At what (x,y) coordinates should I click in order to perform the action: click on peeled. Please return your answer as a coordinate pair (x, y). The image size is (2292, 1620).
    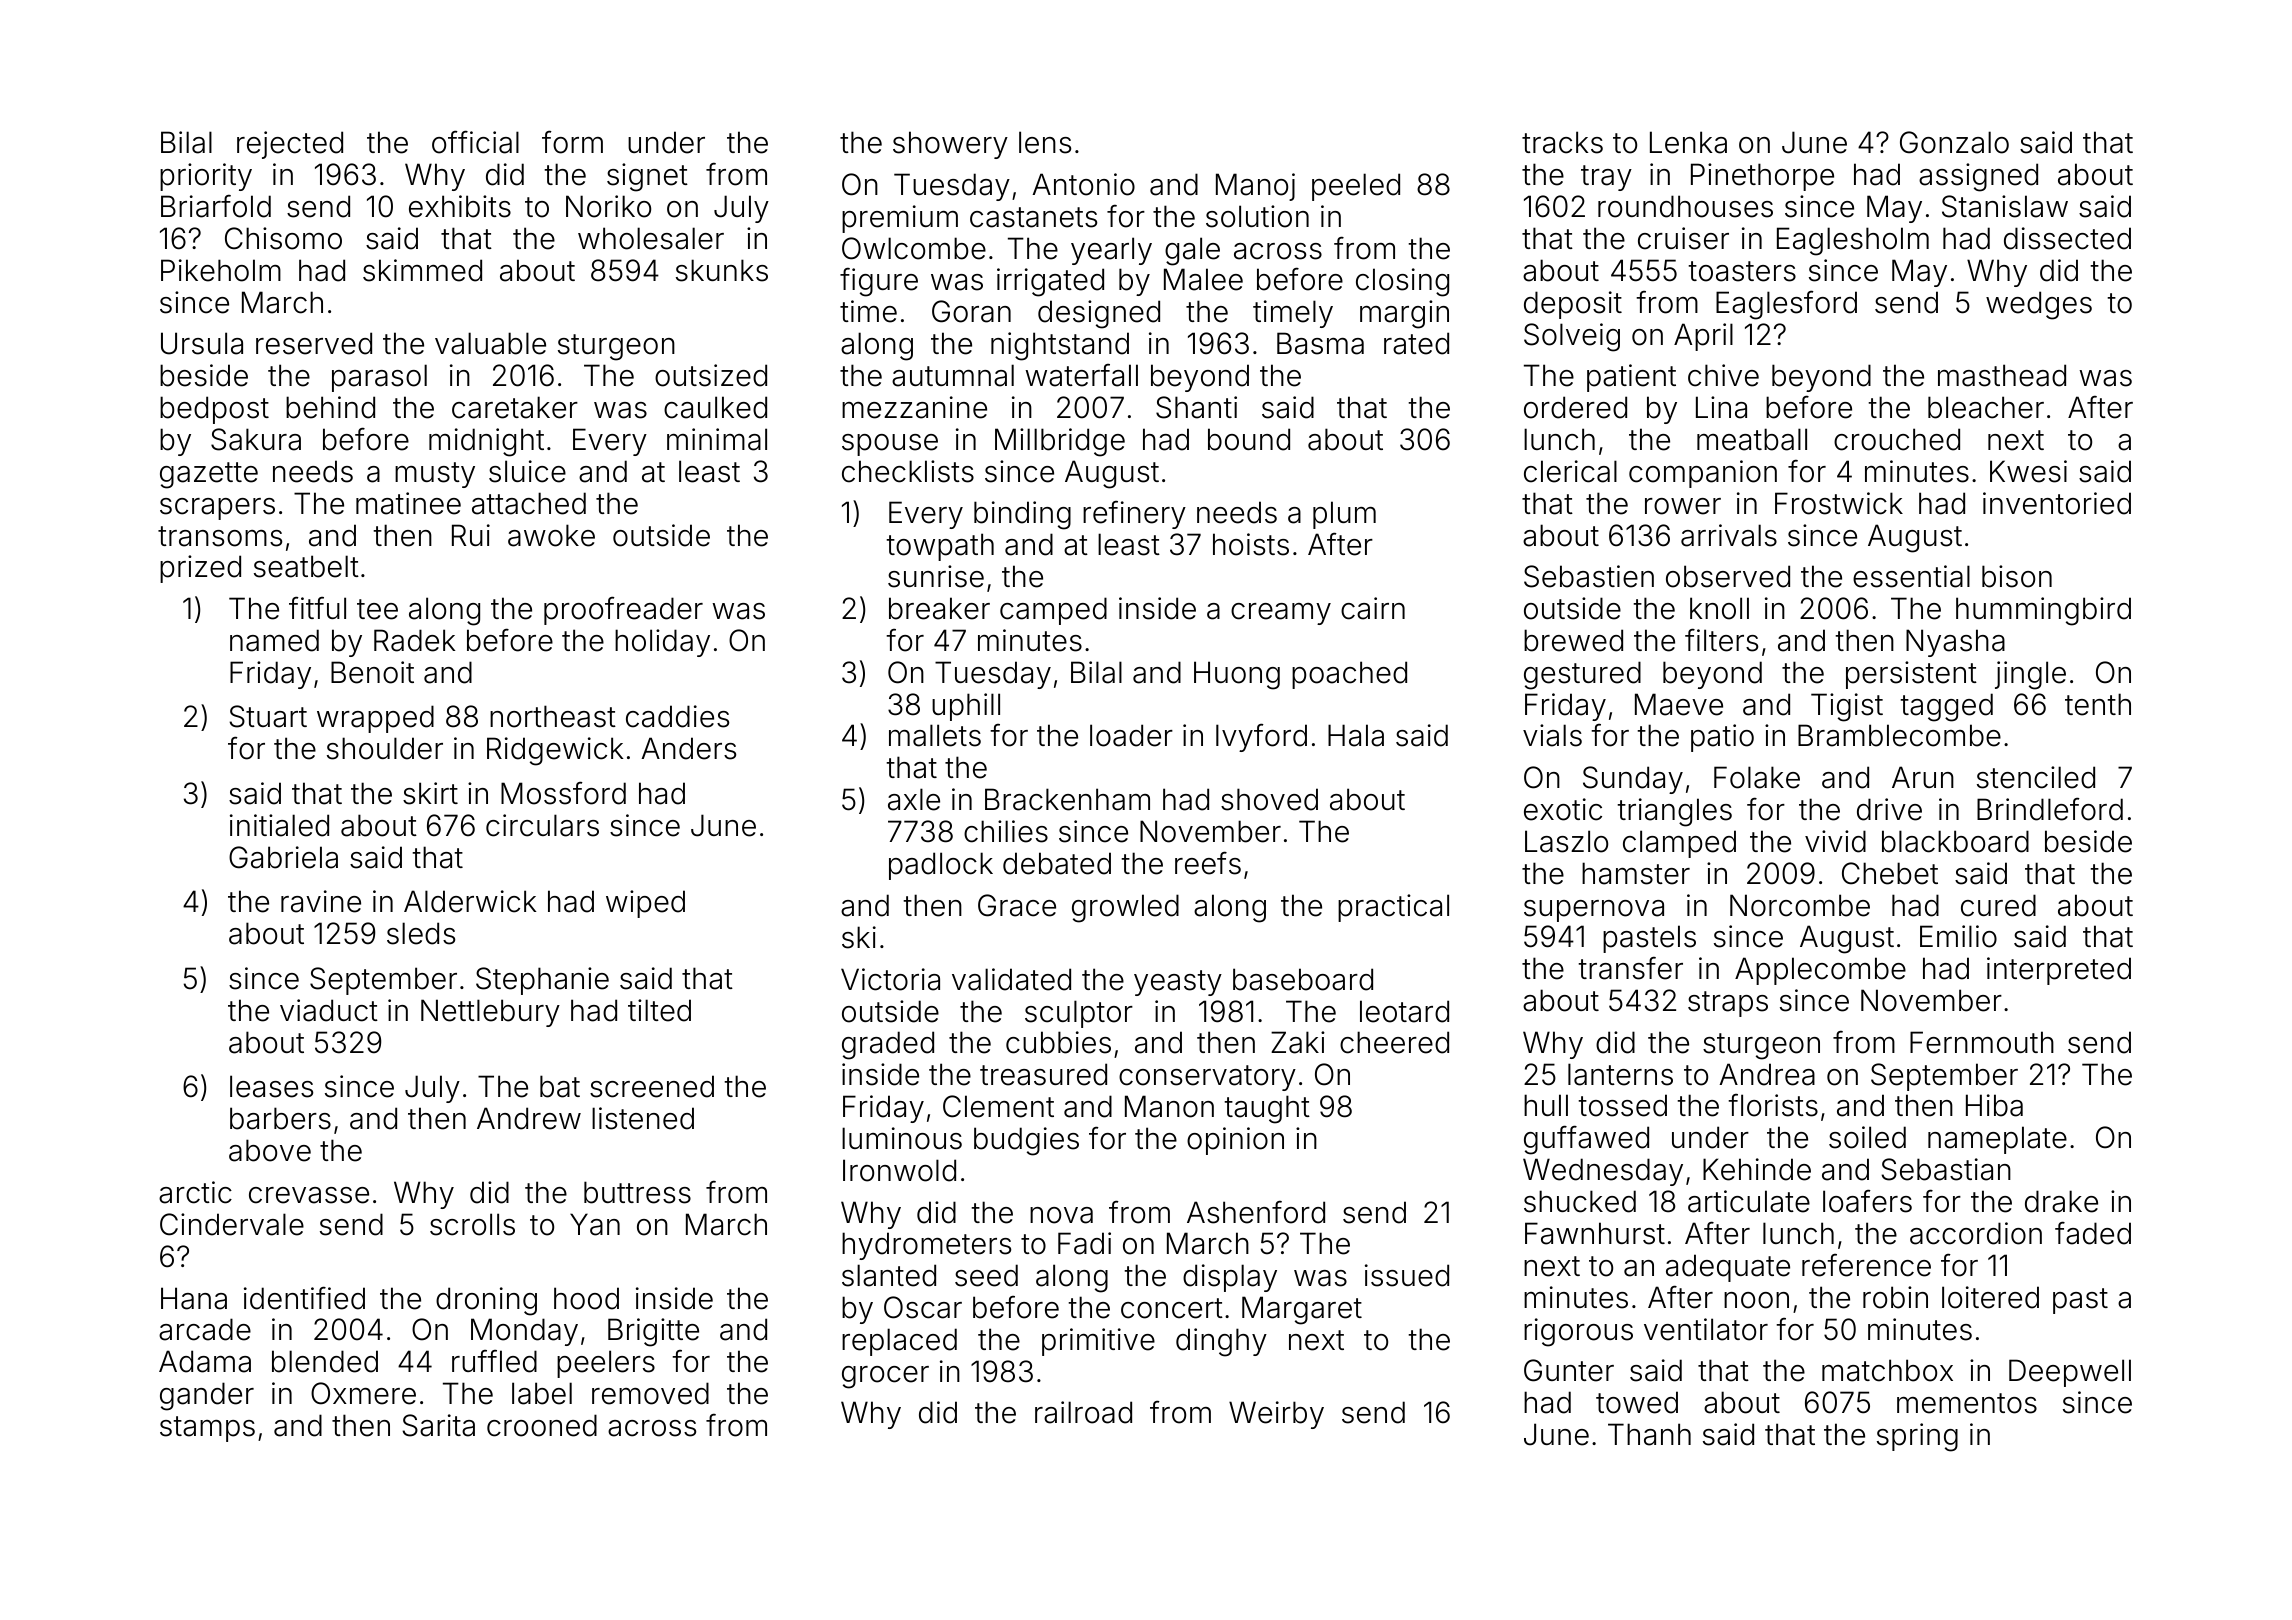
    Looking at the image, I should click on (1356, 187).
